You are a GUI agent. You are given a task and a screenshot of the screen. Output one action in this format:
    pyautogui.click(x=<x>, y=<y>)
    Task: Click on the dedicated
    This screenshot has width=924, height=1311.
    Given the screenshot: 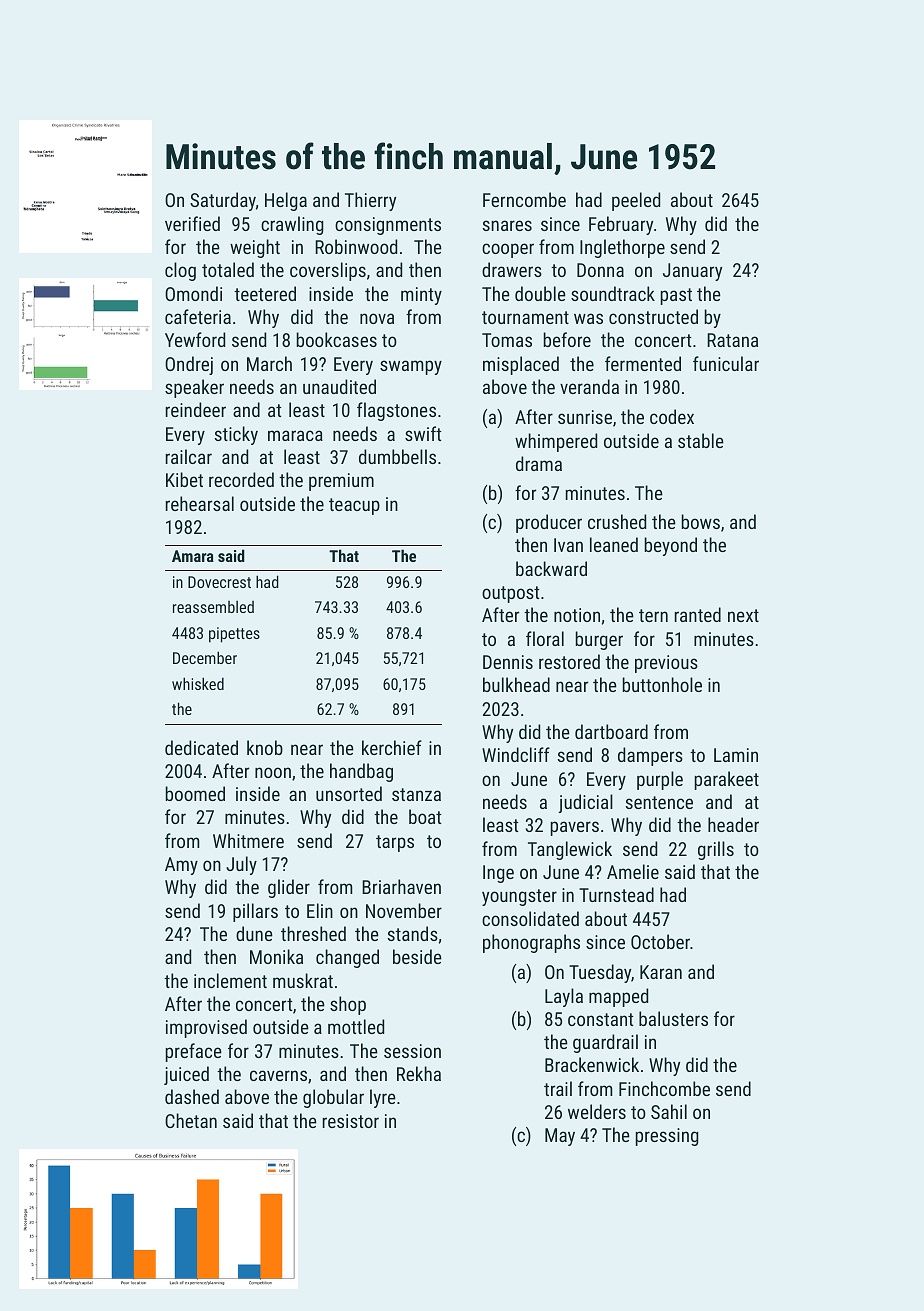 What is the action you would take?
    pyautogui.click(x=201, y=747)
